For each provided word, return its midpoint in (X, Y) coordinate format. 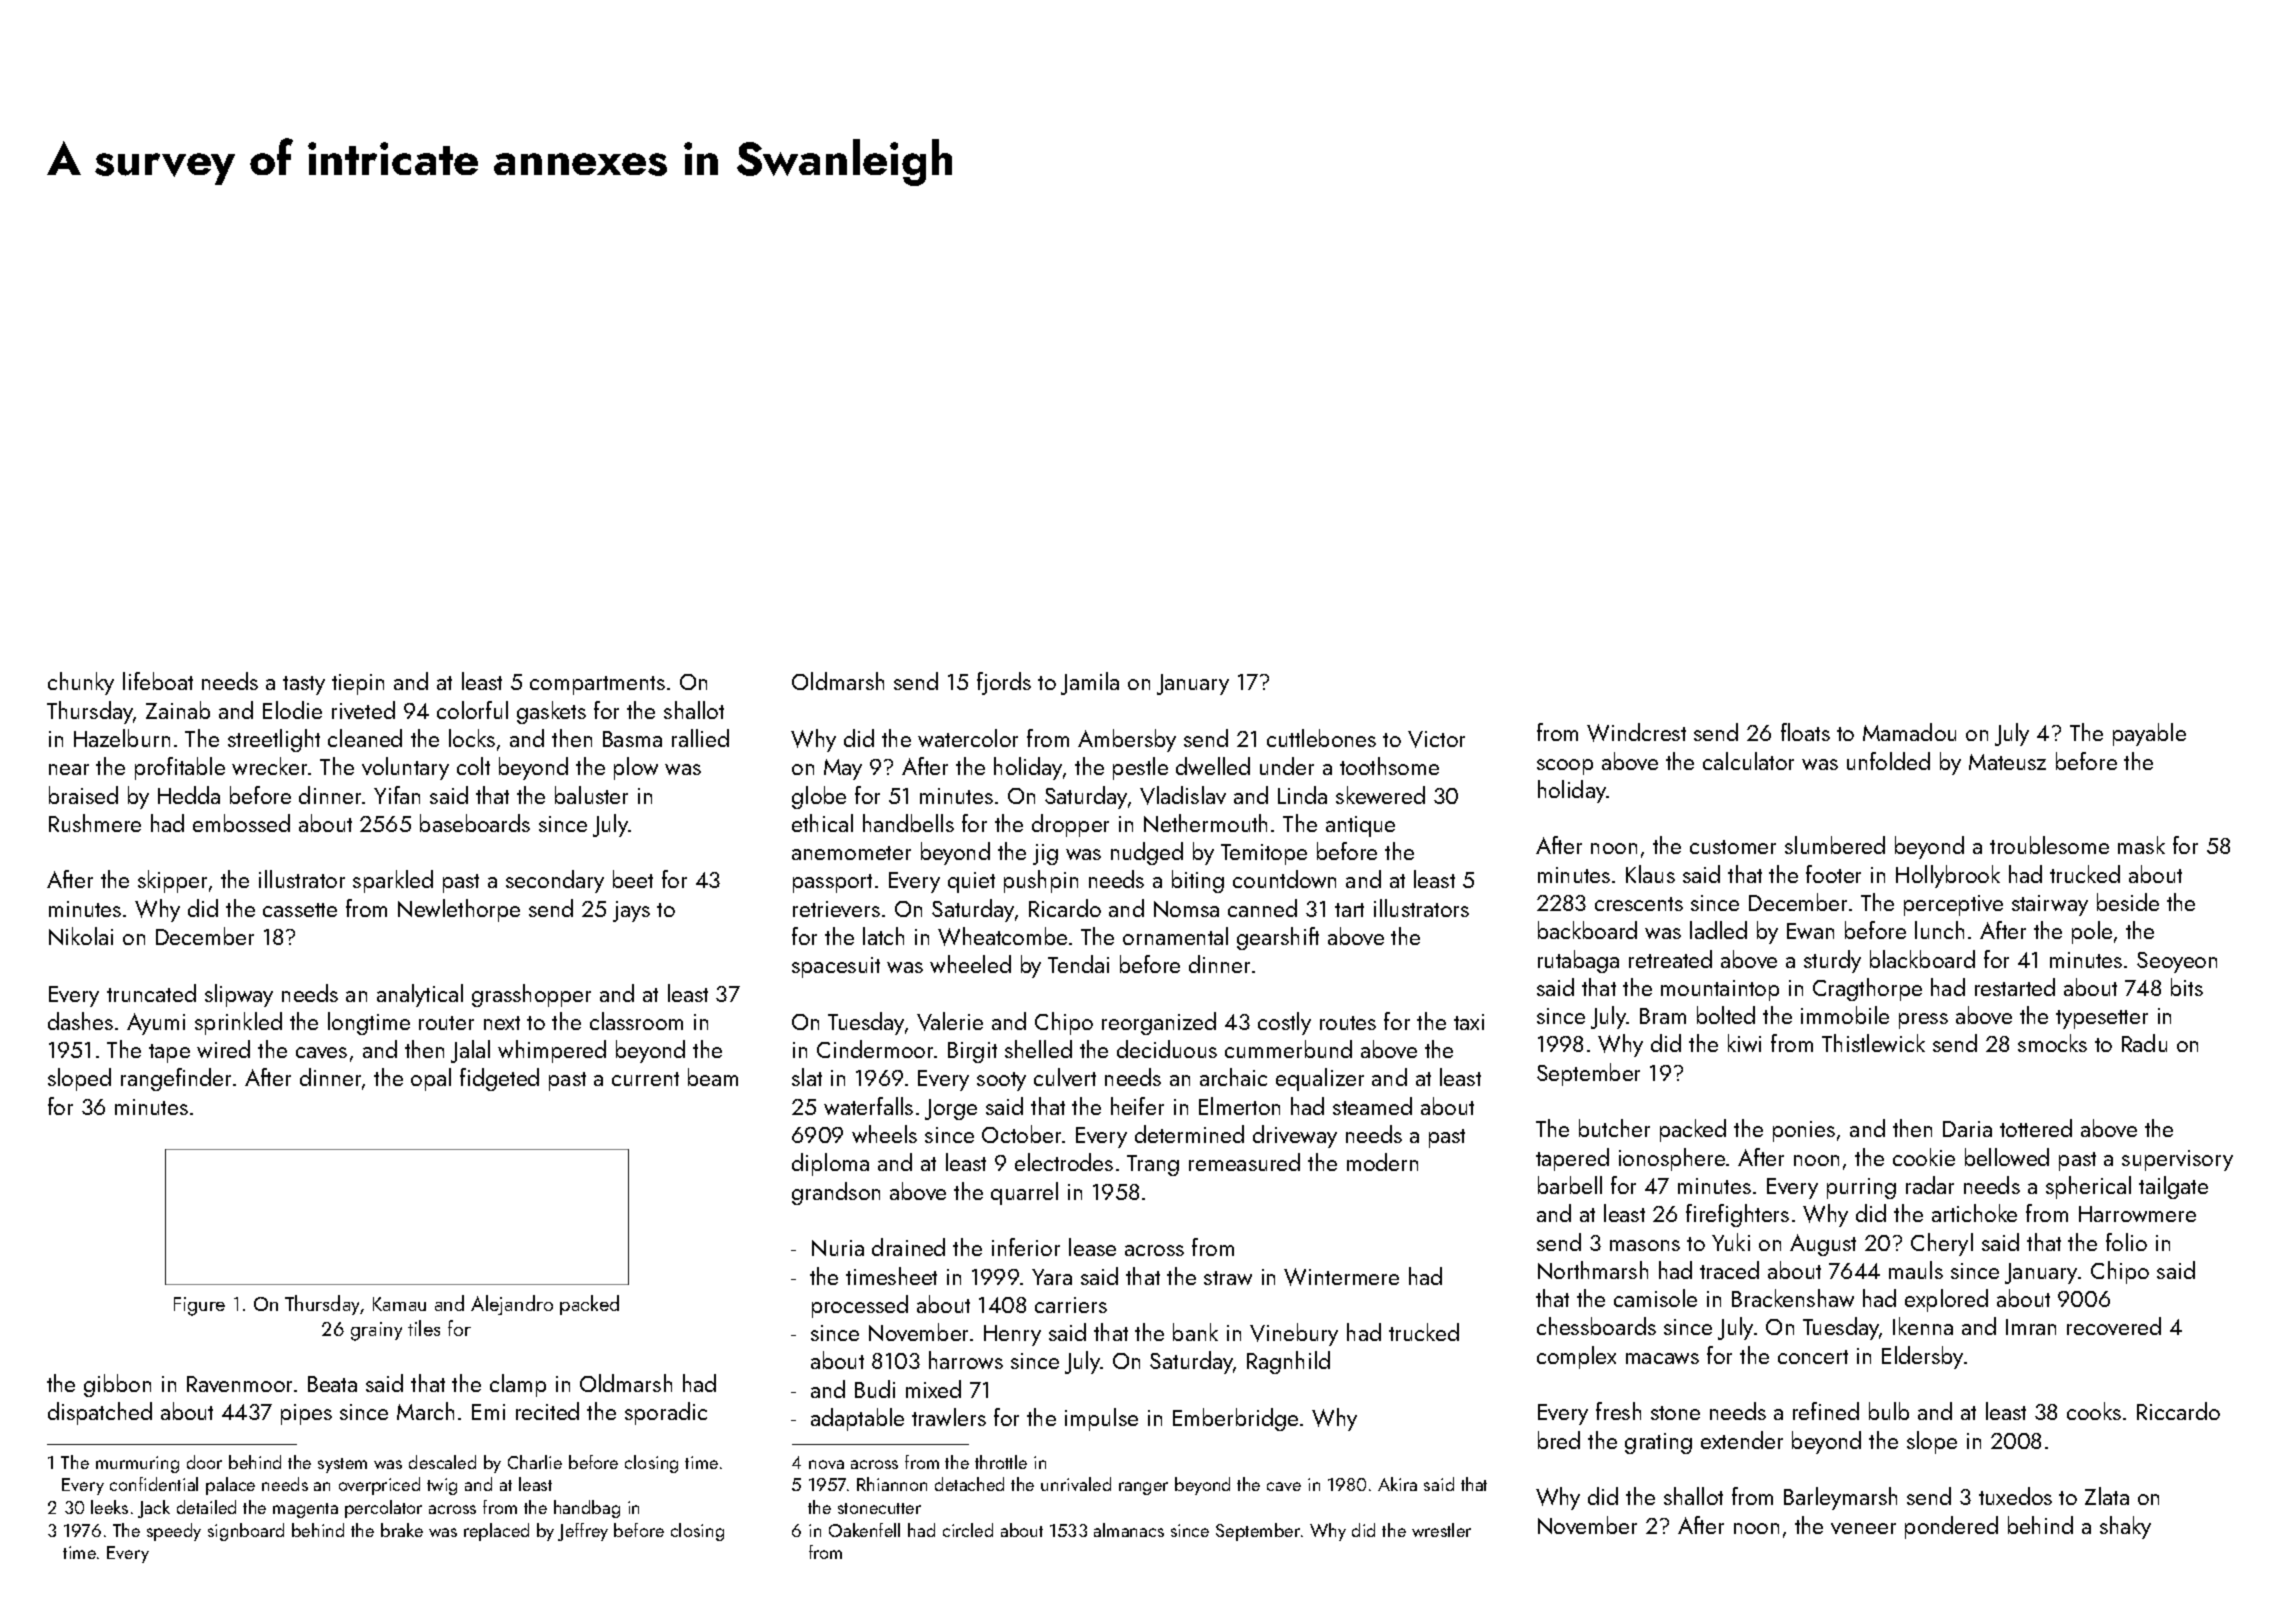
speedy (174, 1532)
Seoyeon (2177, 962)
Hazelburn (122, 738)
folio (2126, 1242)
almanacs (1129, 1530)
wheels (884, 1134)
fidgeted (499, 1079)
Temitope (1264, 854)
